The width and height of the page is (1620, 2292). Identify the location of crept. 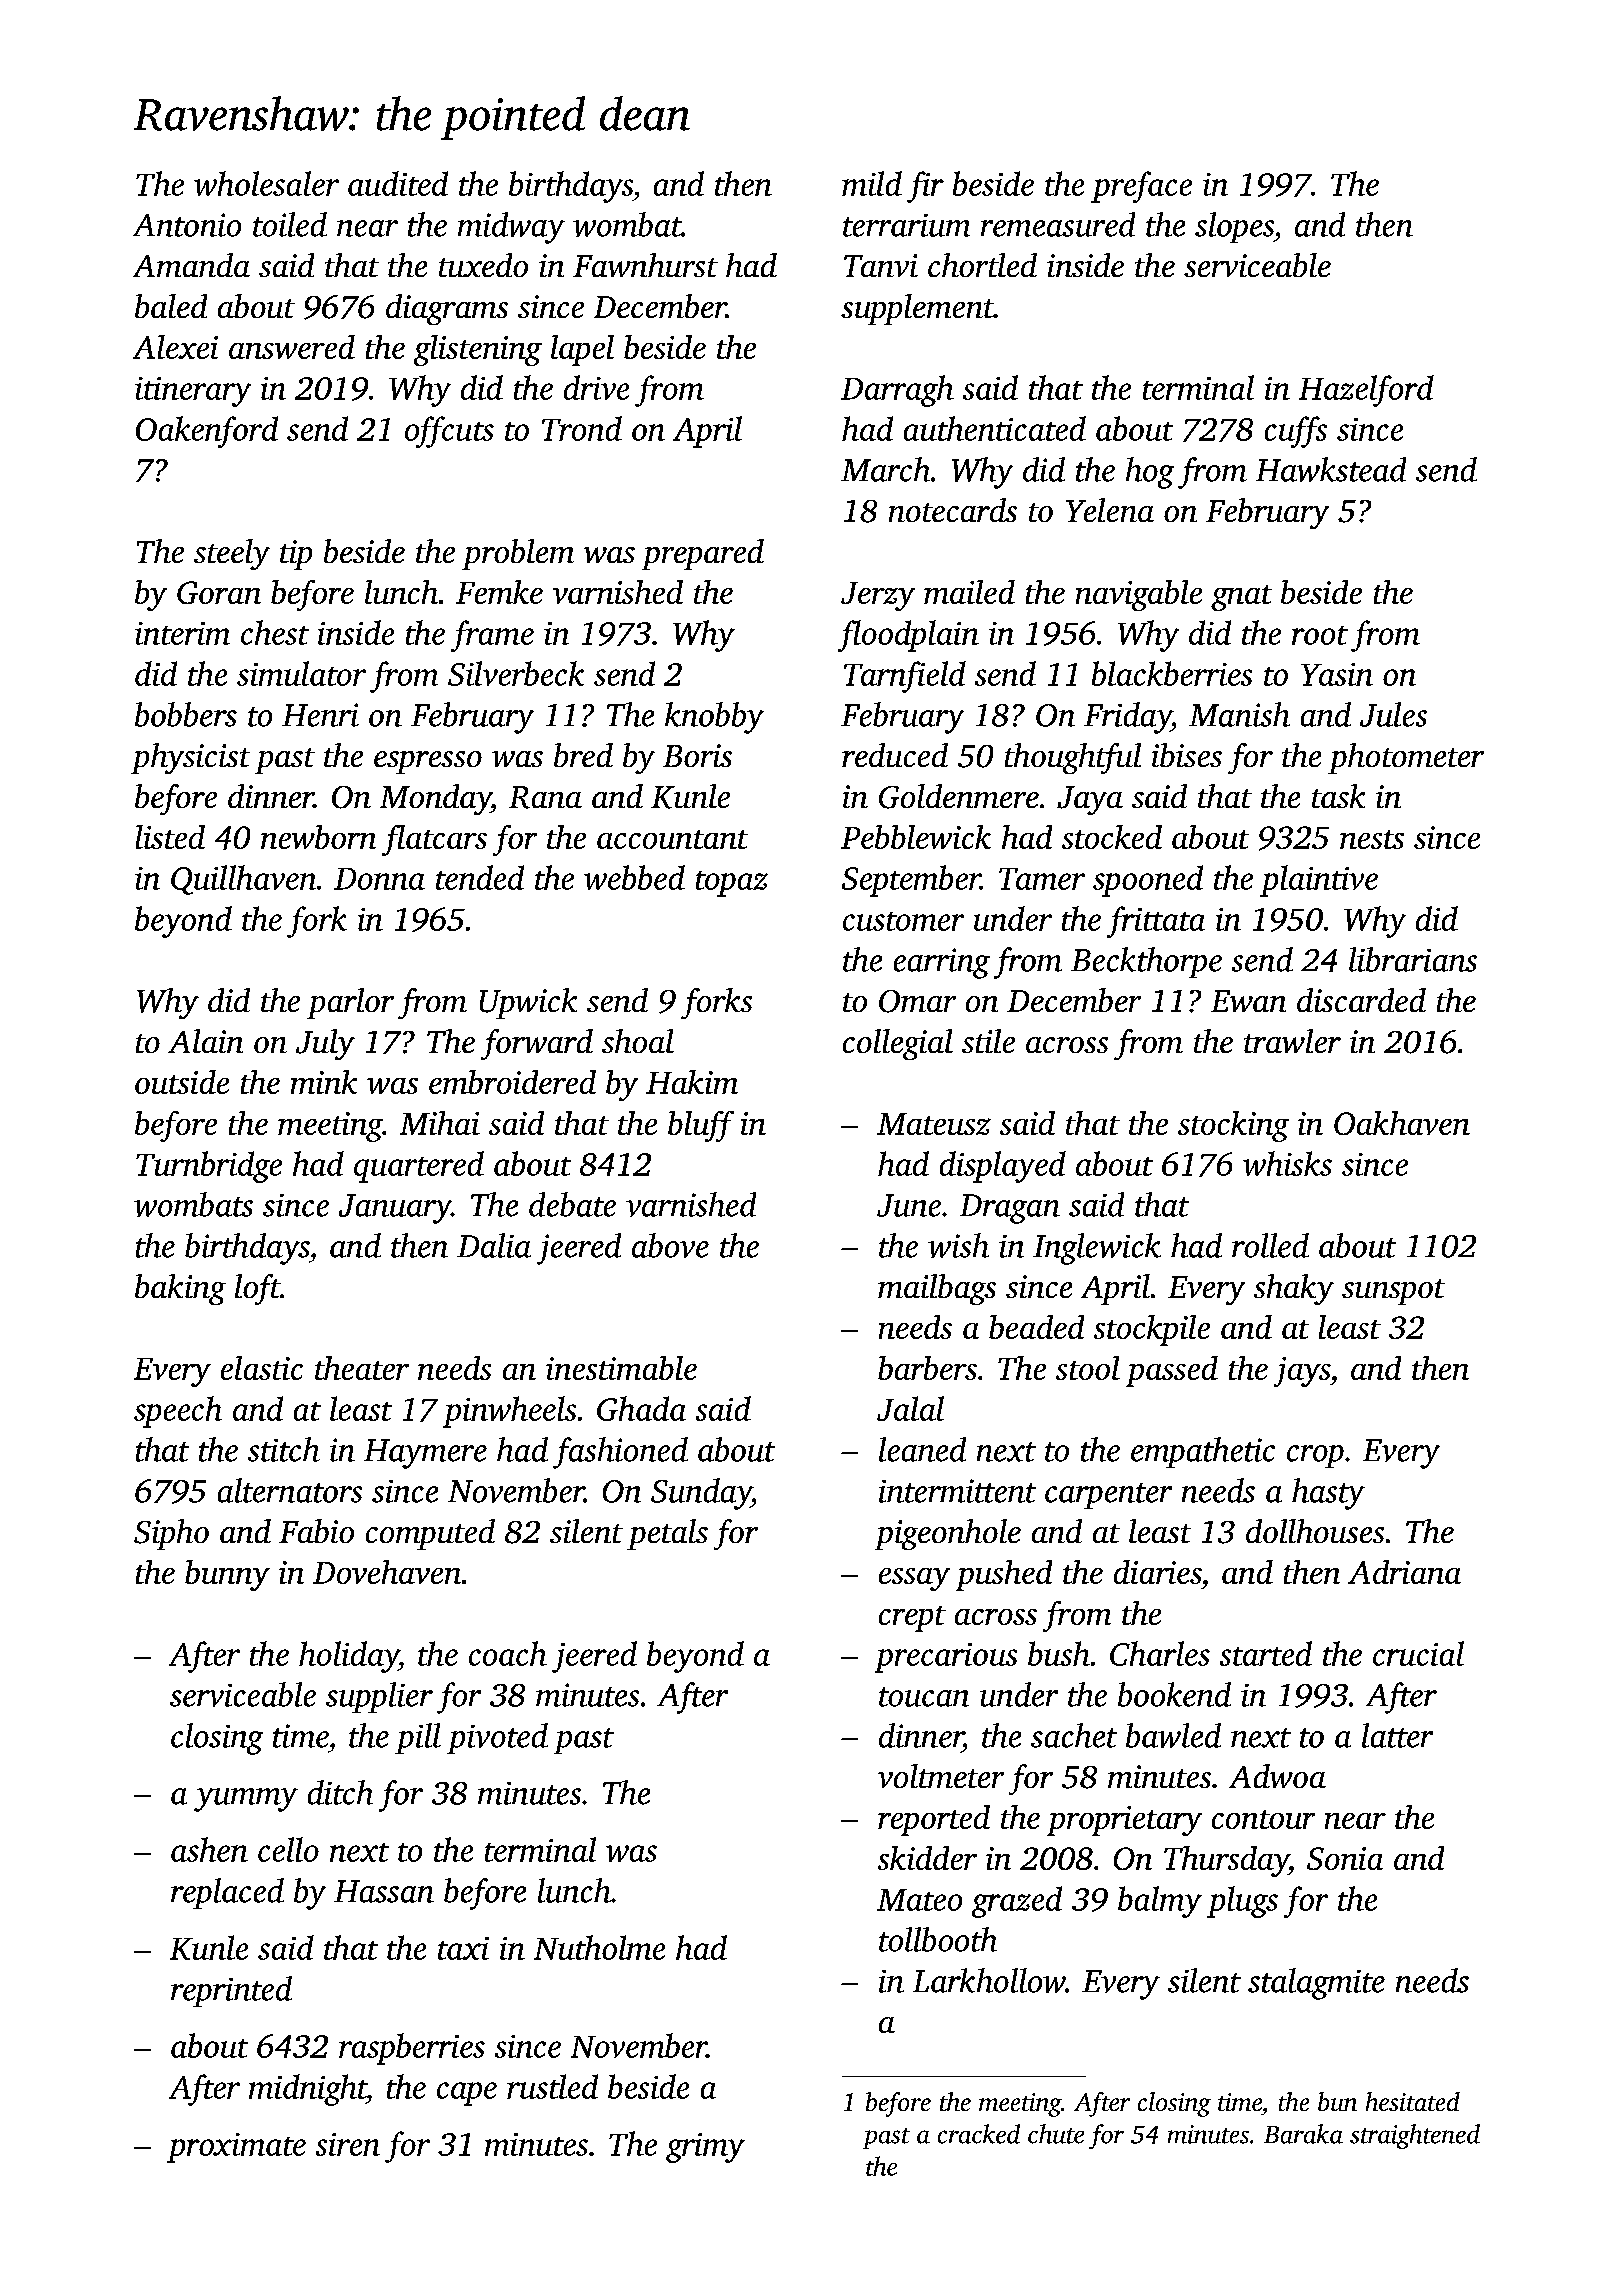
(912, 1619).
